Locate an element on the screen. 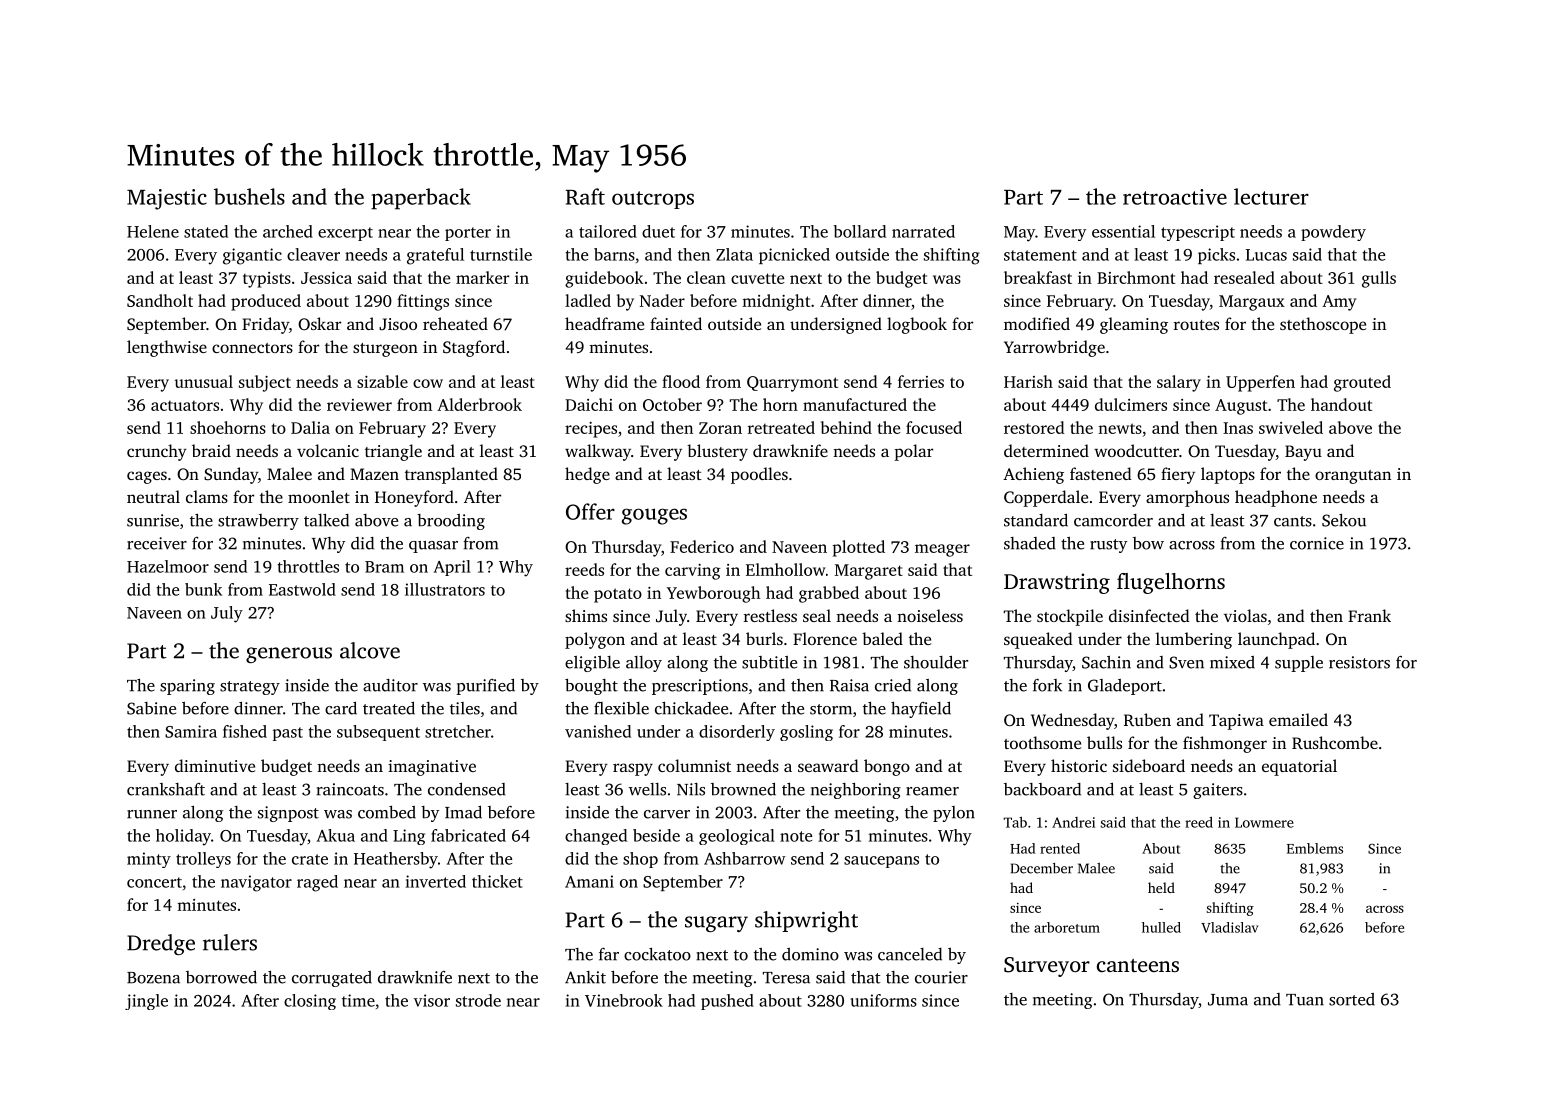 The width and height of the screenshot is (1546, 1093). sparing is located at coordinates (187, 687).
